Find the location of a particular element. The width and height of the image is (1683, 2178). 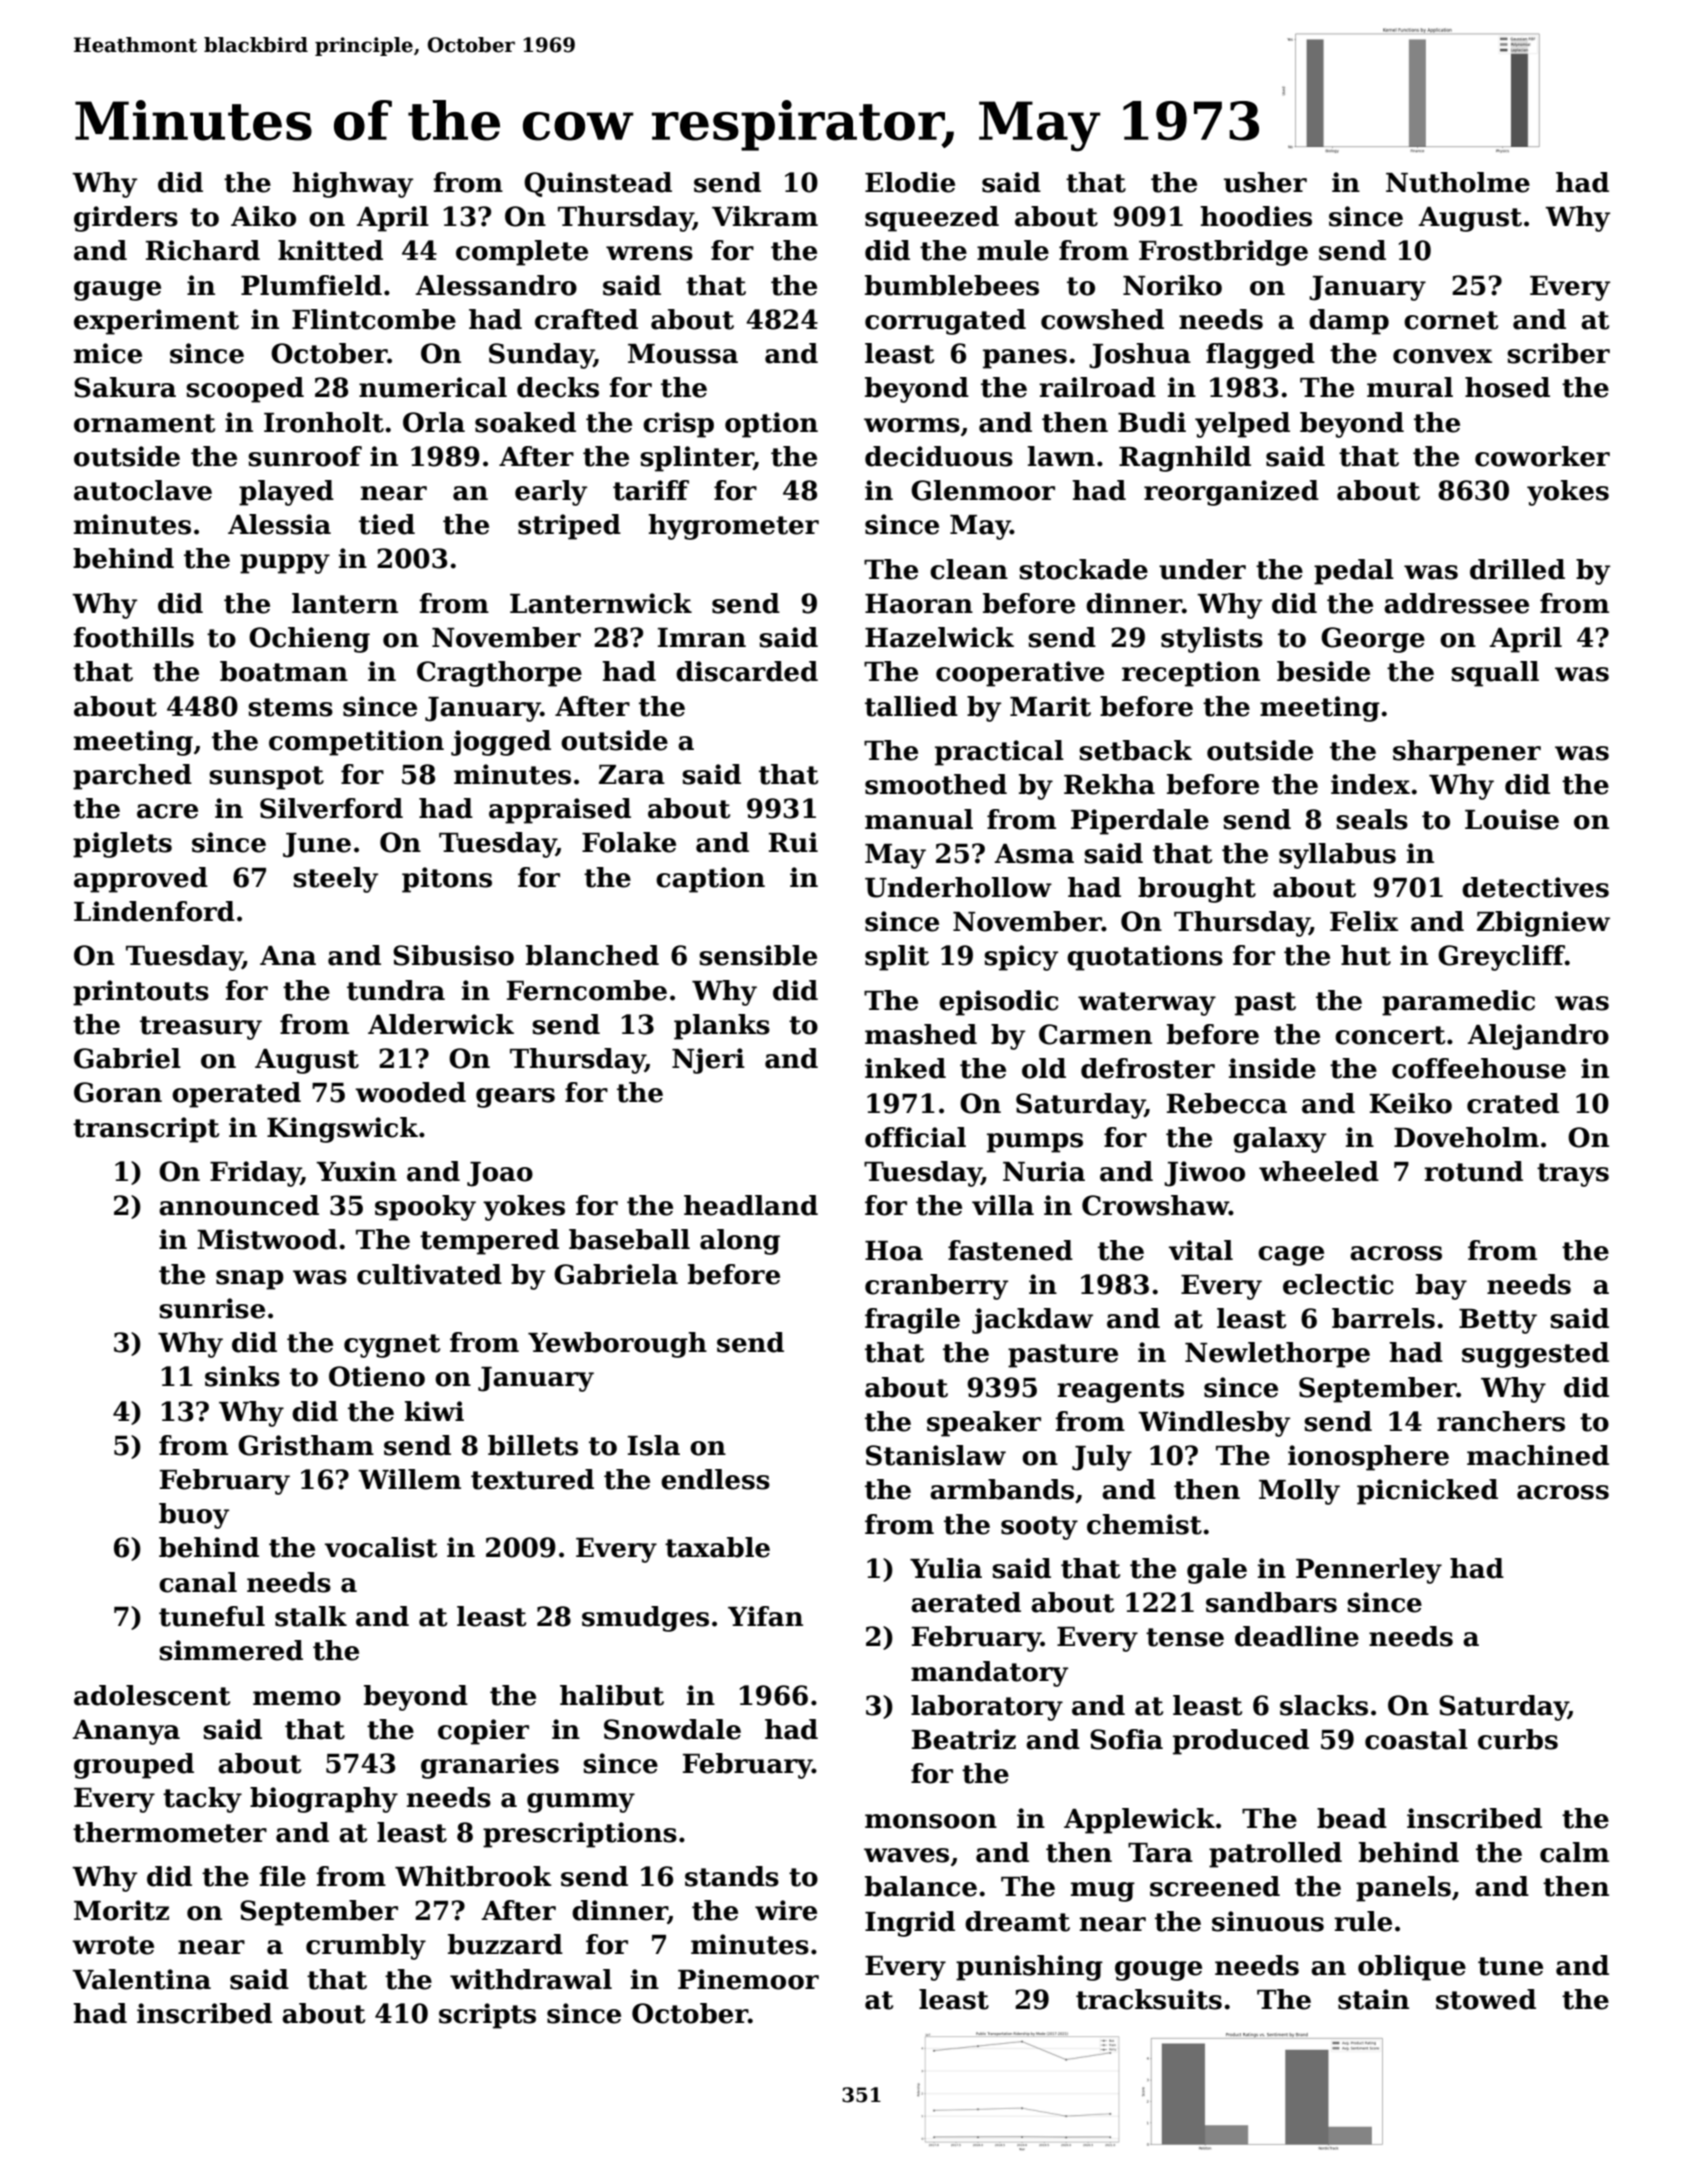

Beatriz is located at coordinates (964, 1739).
